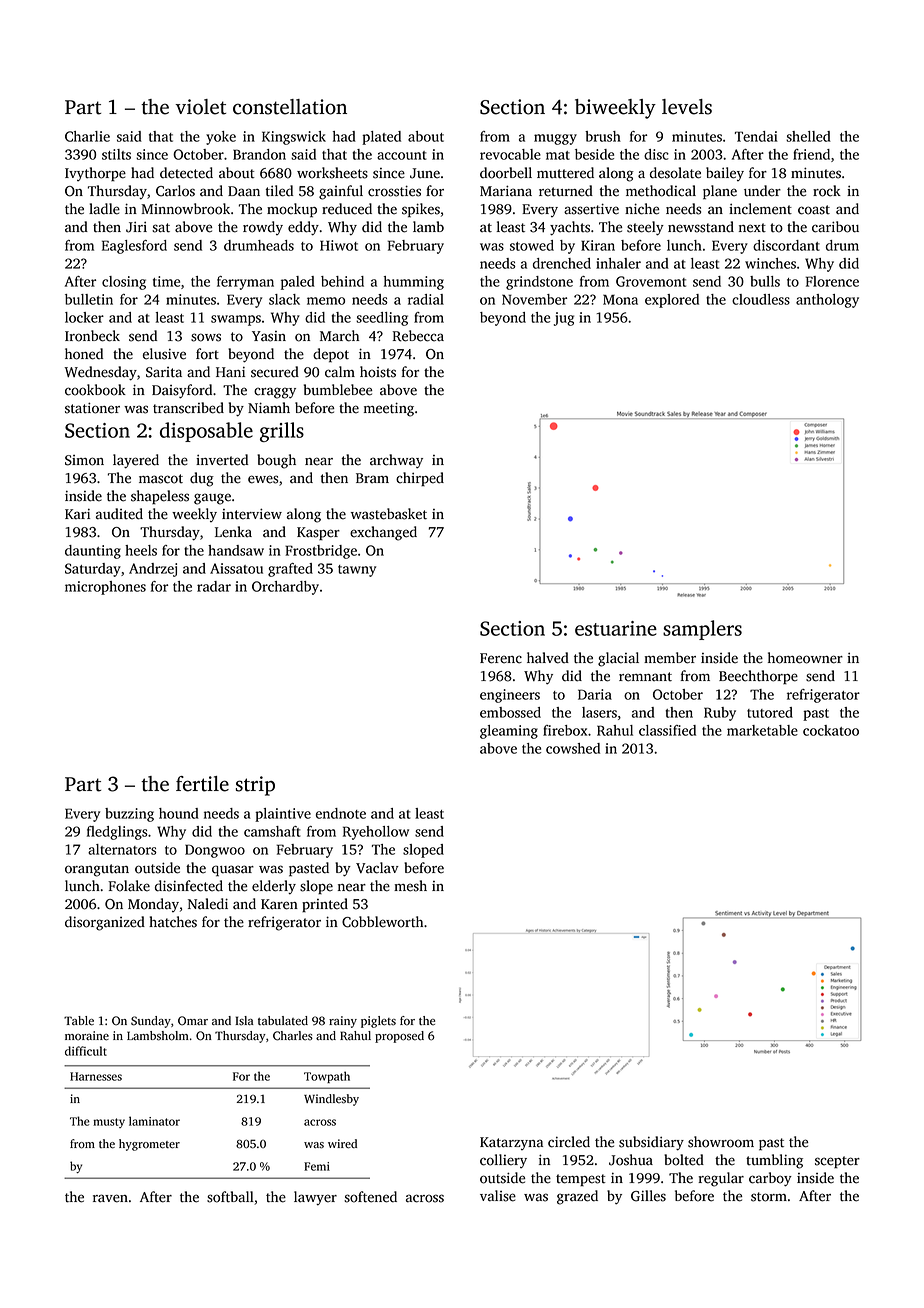 The height and width of the screenshot is (1308, 924). Describe the element at coordinates (616, 628) in the screenshot. I see `estuarine` at that location.
